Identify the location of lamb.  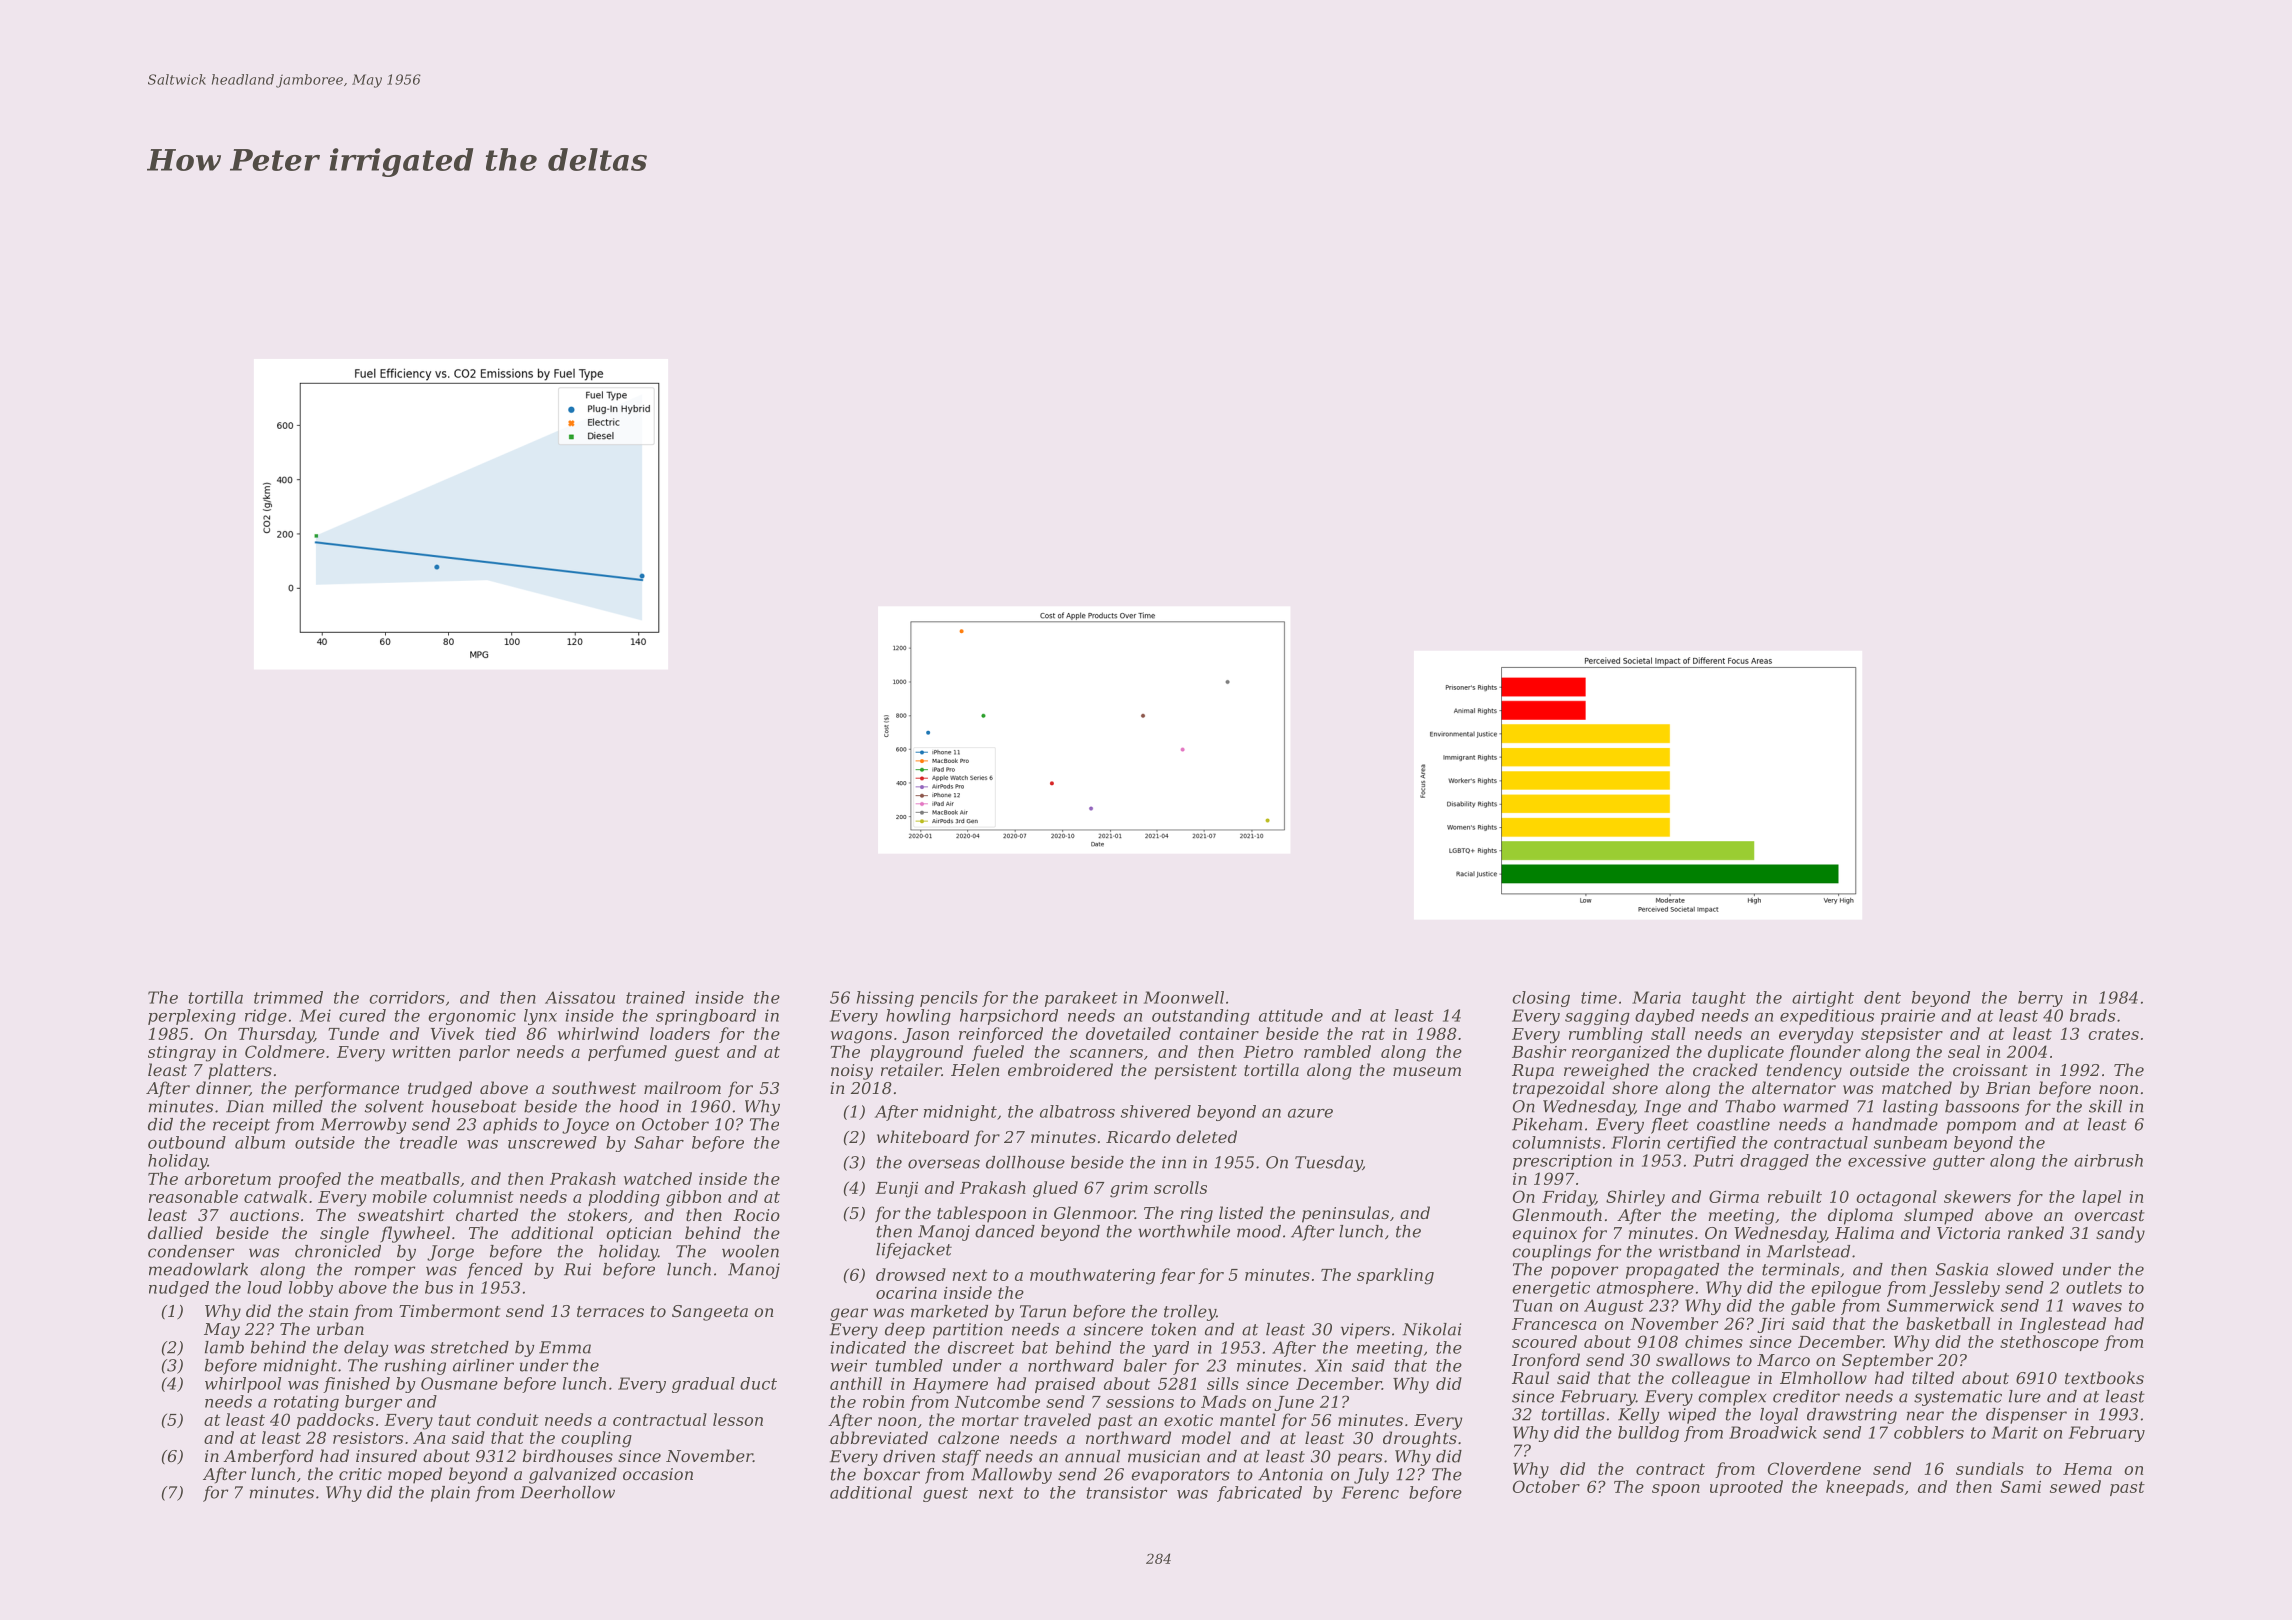
(224, 1347).
